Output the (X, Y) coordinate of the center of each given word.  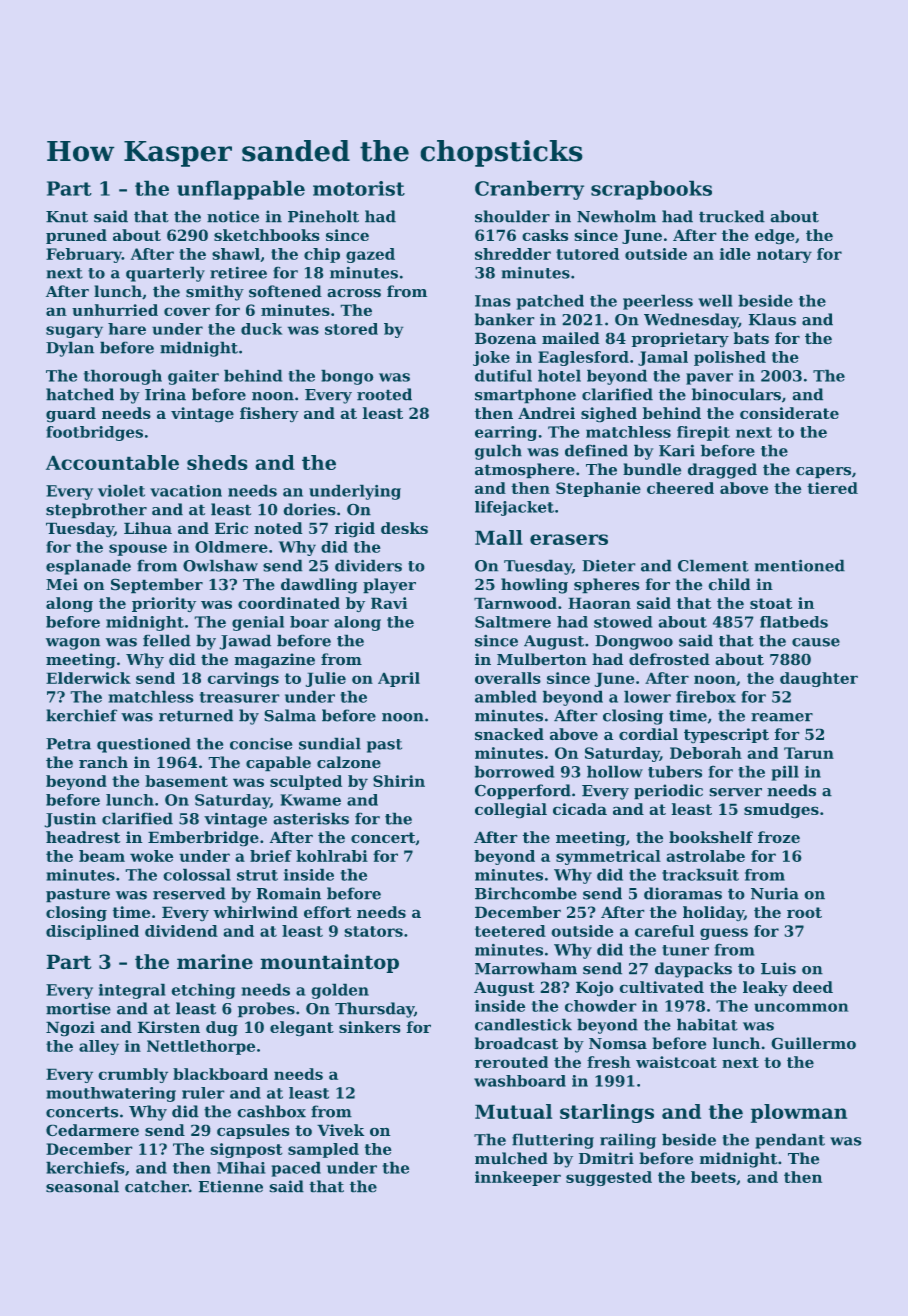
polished (730, 358)
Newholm (616, 216)
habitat (707, 1025)
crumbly (133, 1075)
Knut (67, 216)
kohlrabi (332, 856)
